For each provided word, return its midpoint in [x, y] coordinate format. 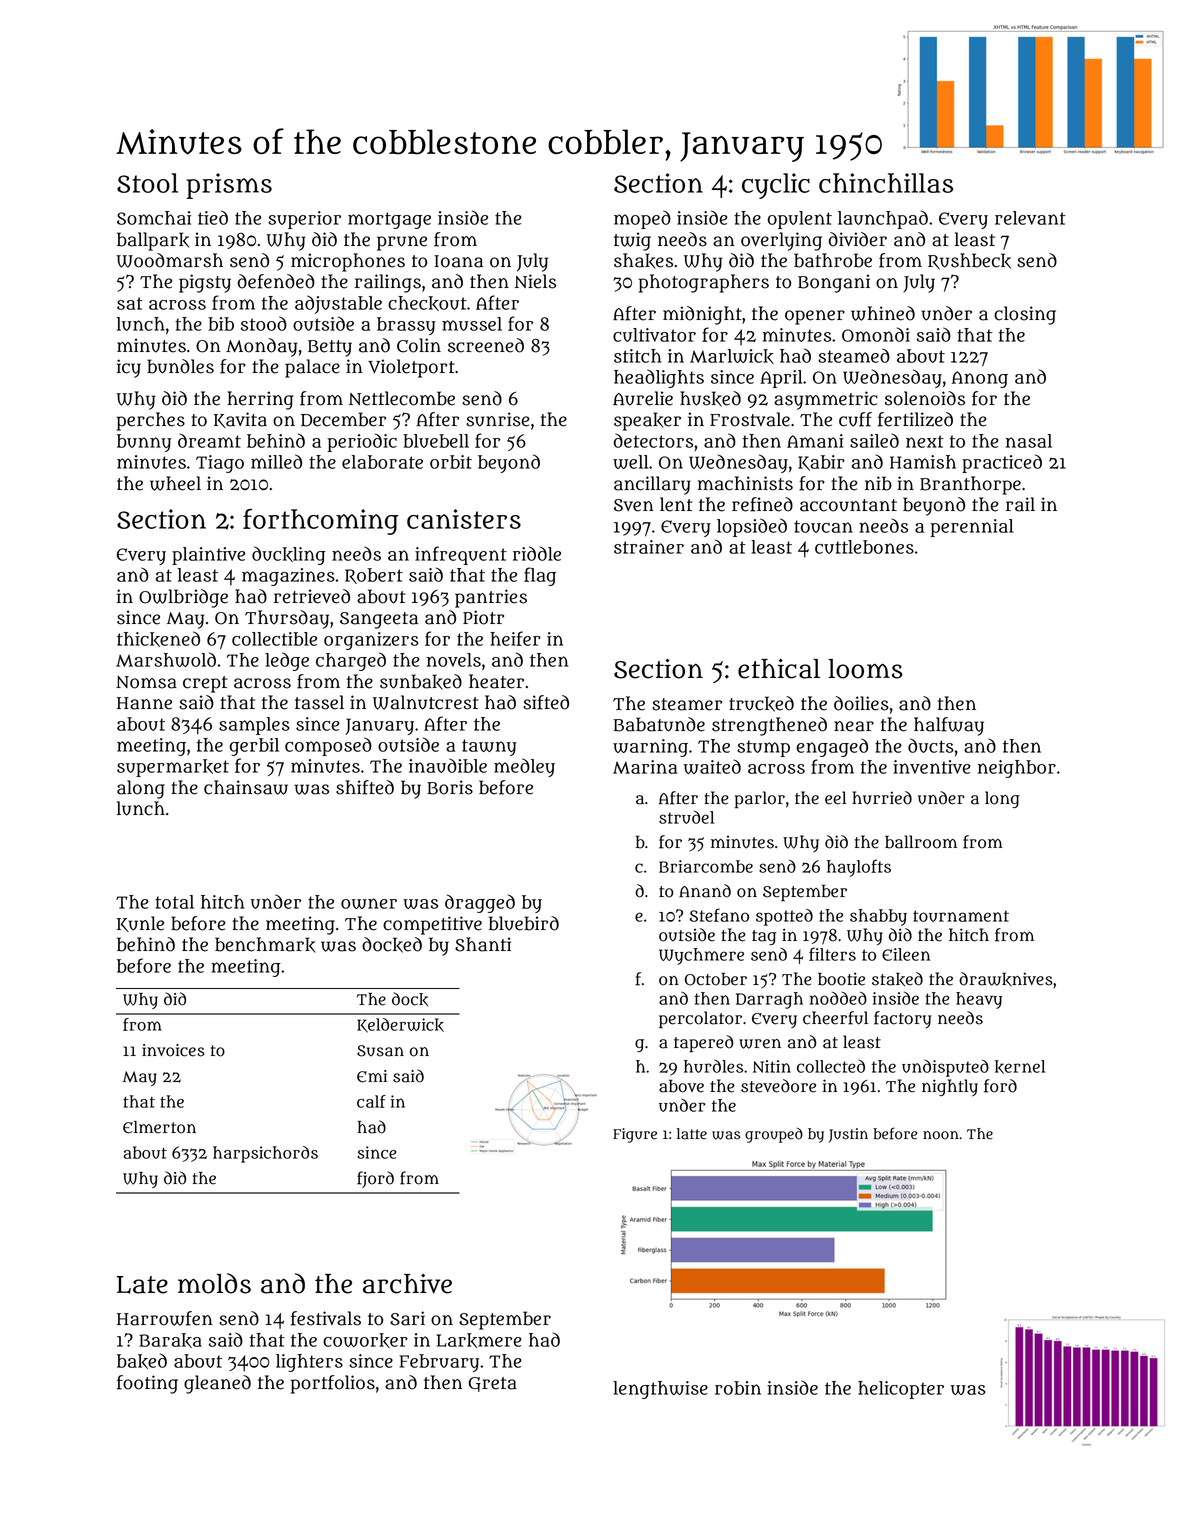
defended [276, 281]
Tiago [220, 464]
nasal [1029, 441]
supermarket [173, 768]
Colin [419, 345]
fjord [375, 1179]
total [174, 902]
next [925, 441]
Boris [450, 787]
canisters [464, 519]
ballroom [921, 842]
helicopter [901, 1390]
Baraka [170, 1340]
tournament [961, 916]
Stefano [719, 915]
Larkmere [479, 1340]
